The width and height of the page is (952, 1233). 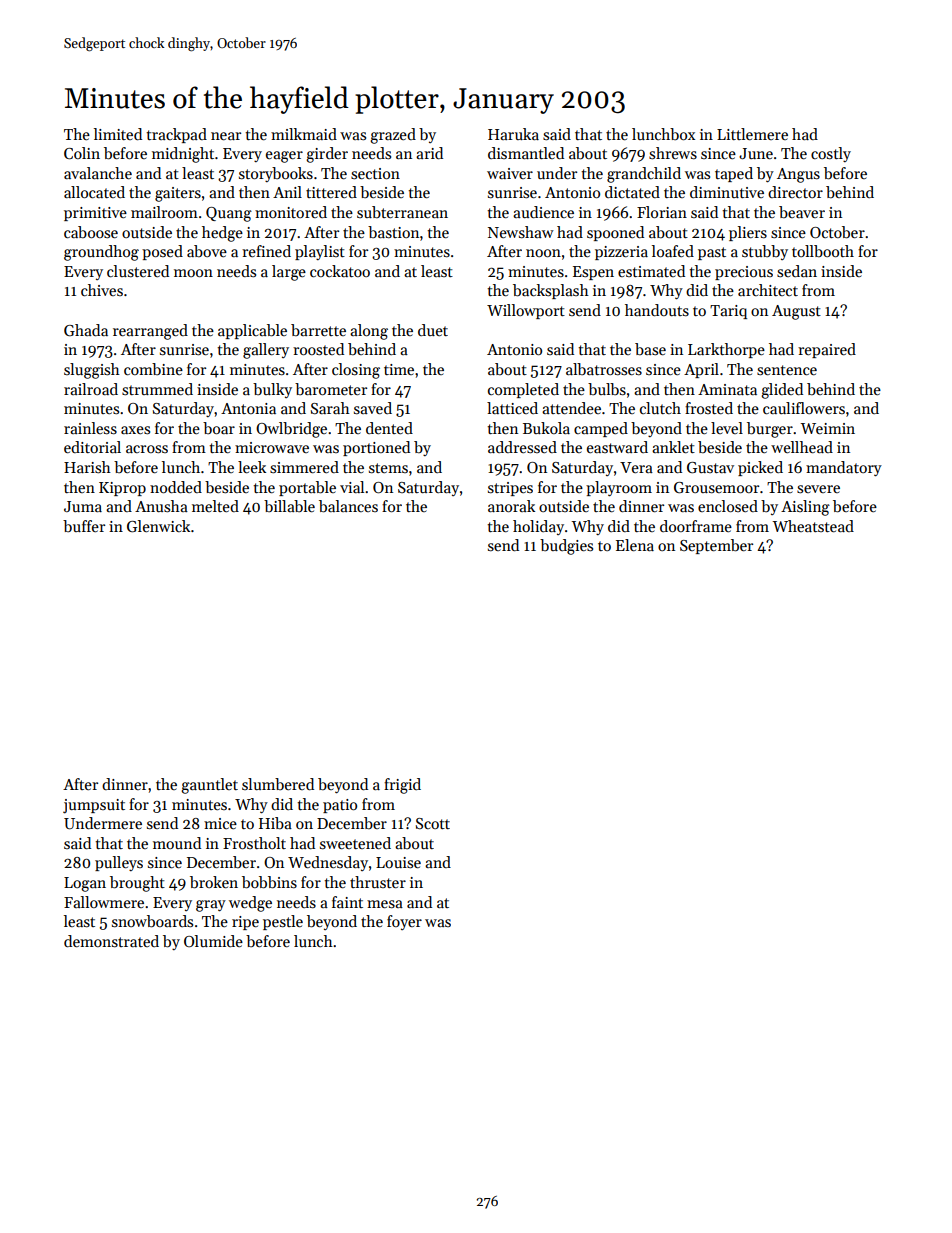 What do you see at coordinates (526, 153) in the page?
I see `dismantled` at bounding box center [526, 153].
